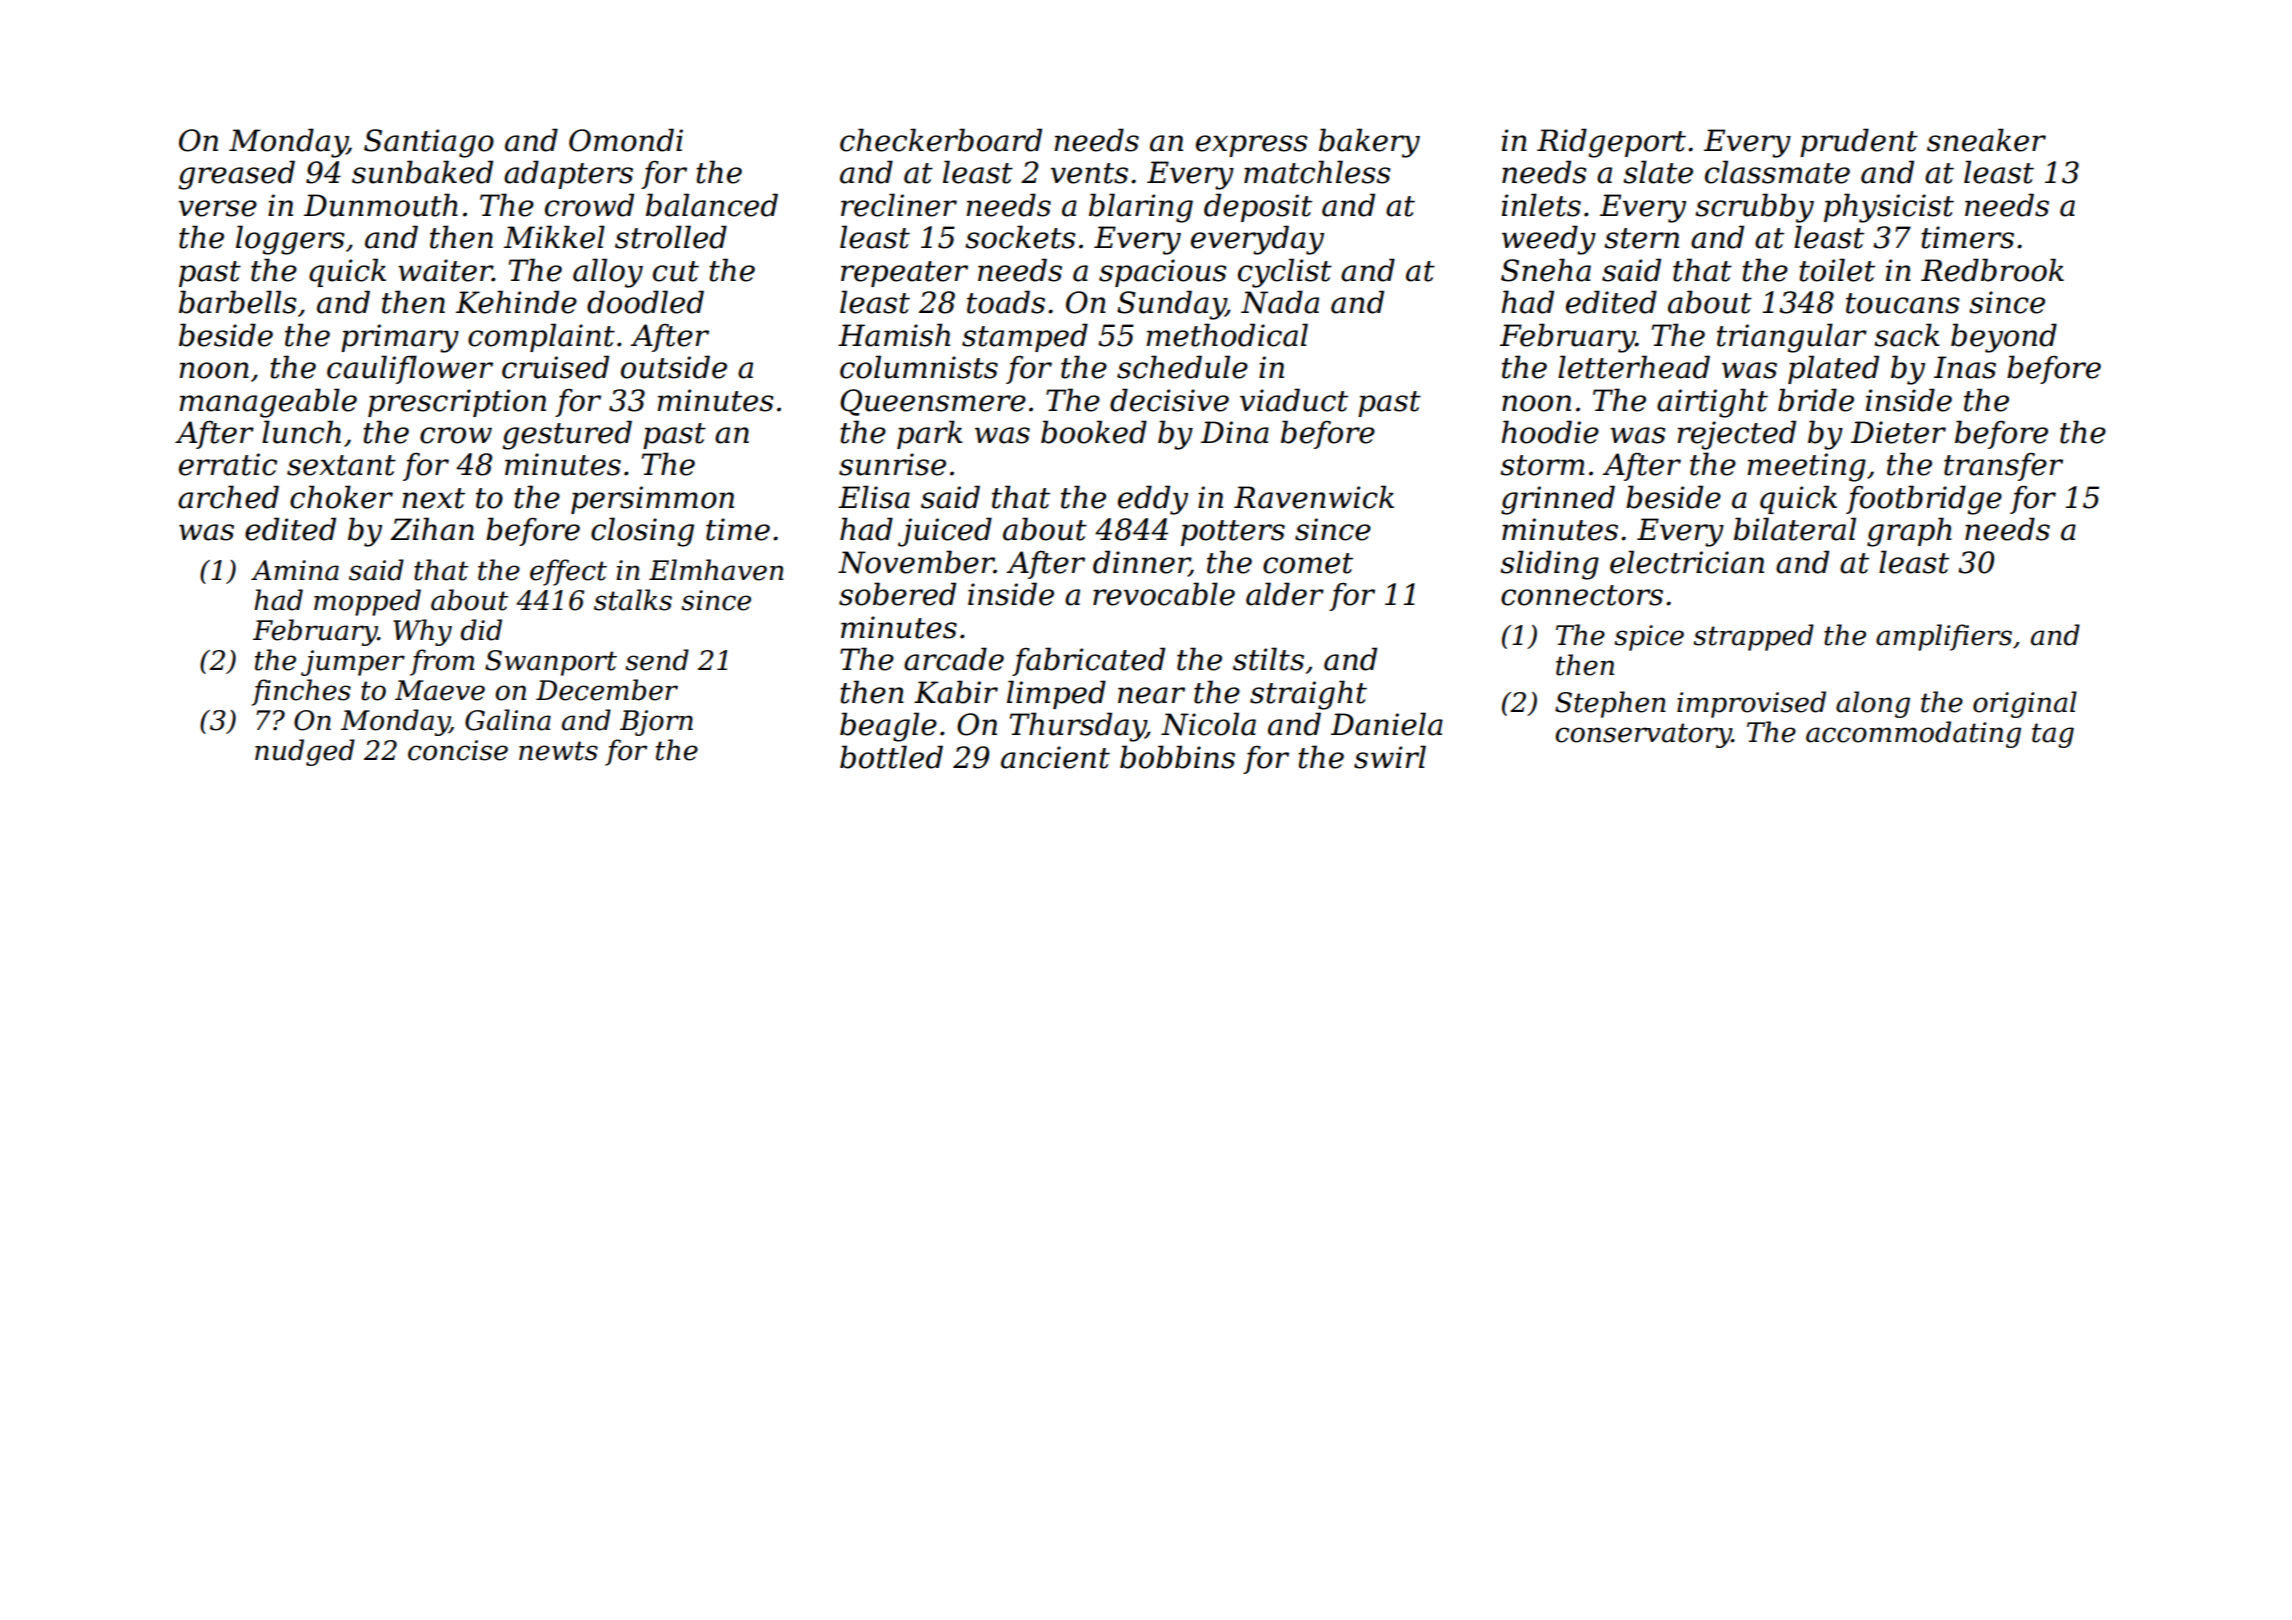 The width and height of the image is (2292, 1620). I want to click on footbridge, so click(1924, 500).
